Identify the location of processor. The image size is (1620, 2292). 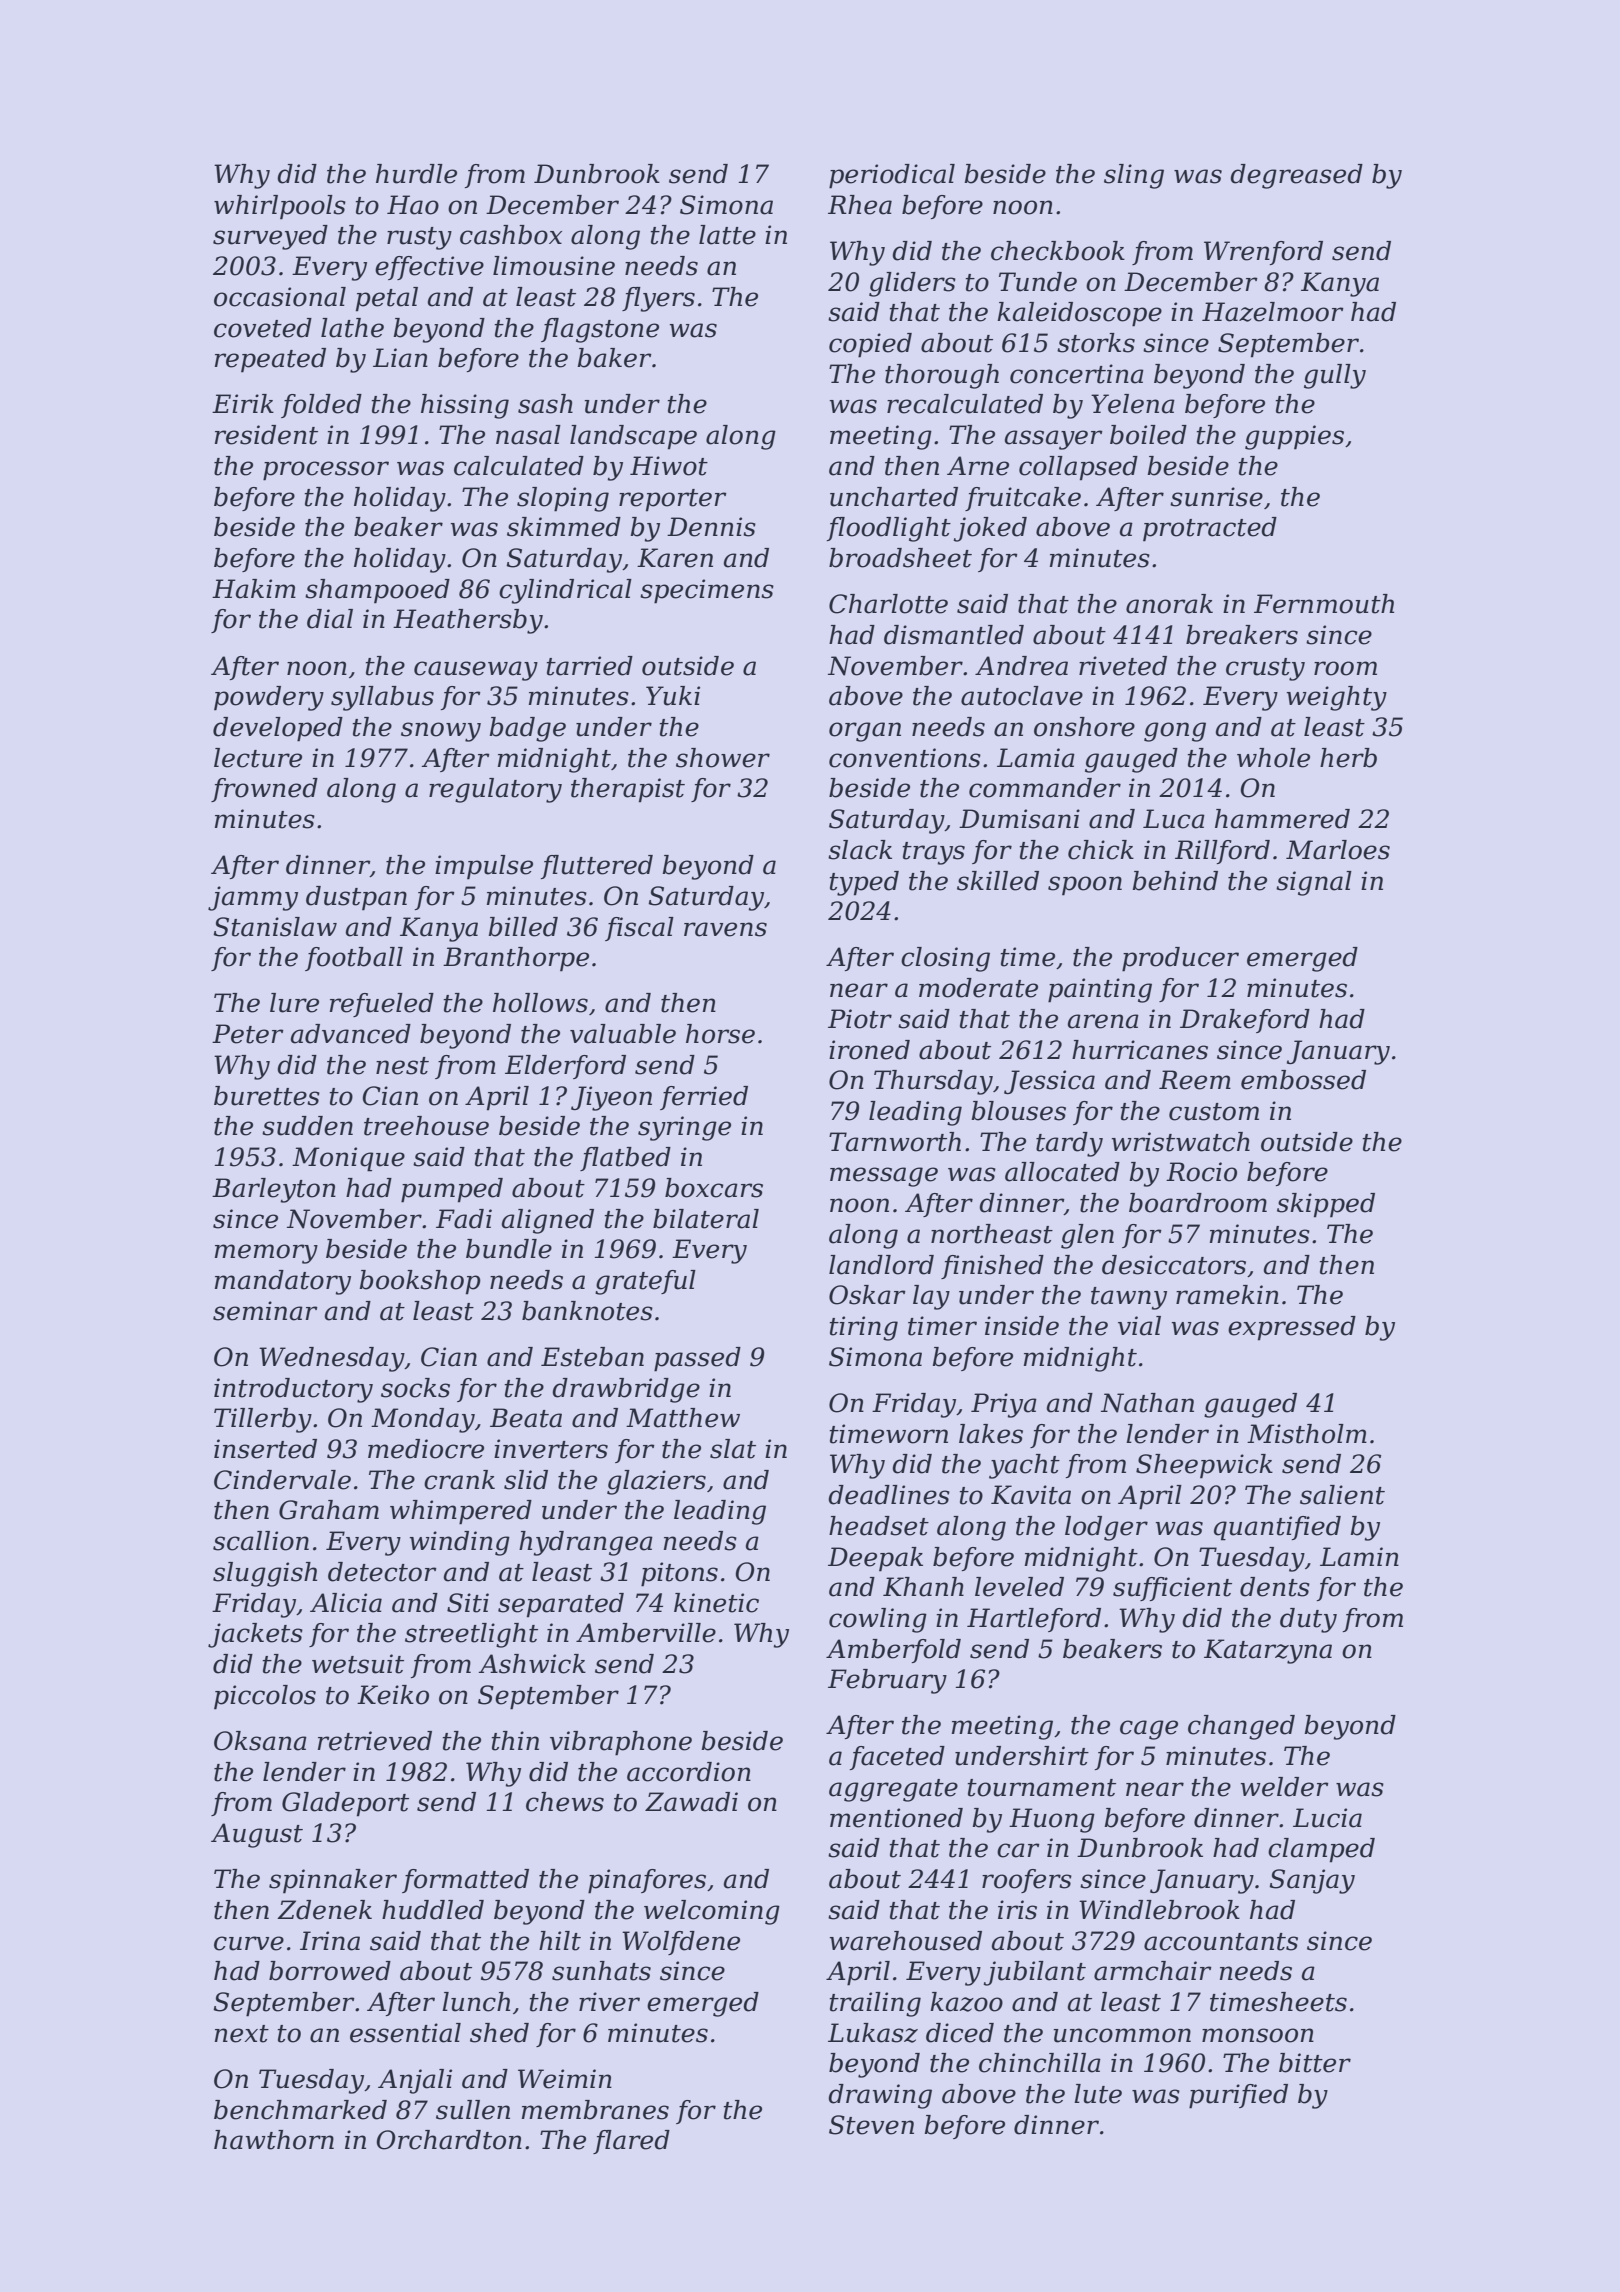
(326, 471).
